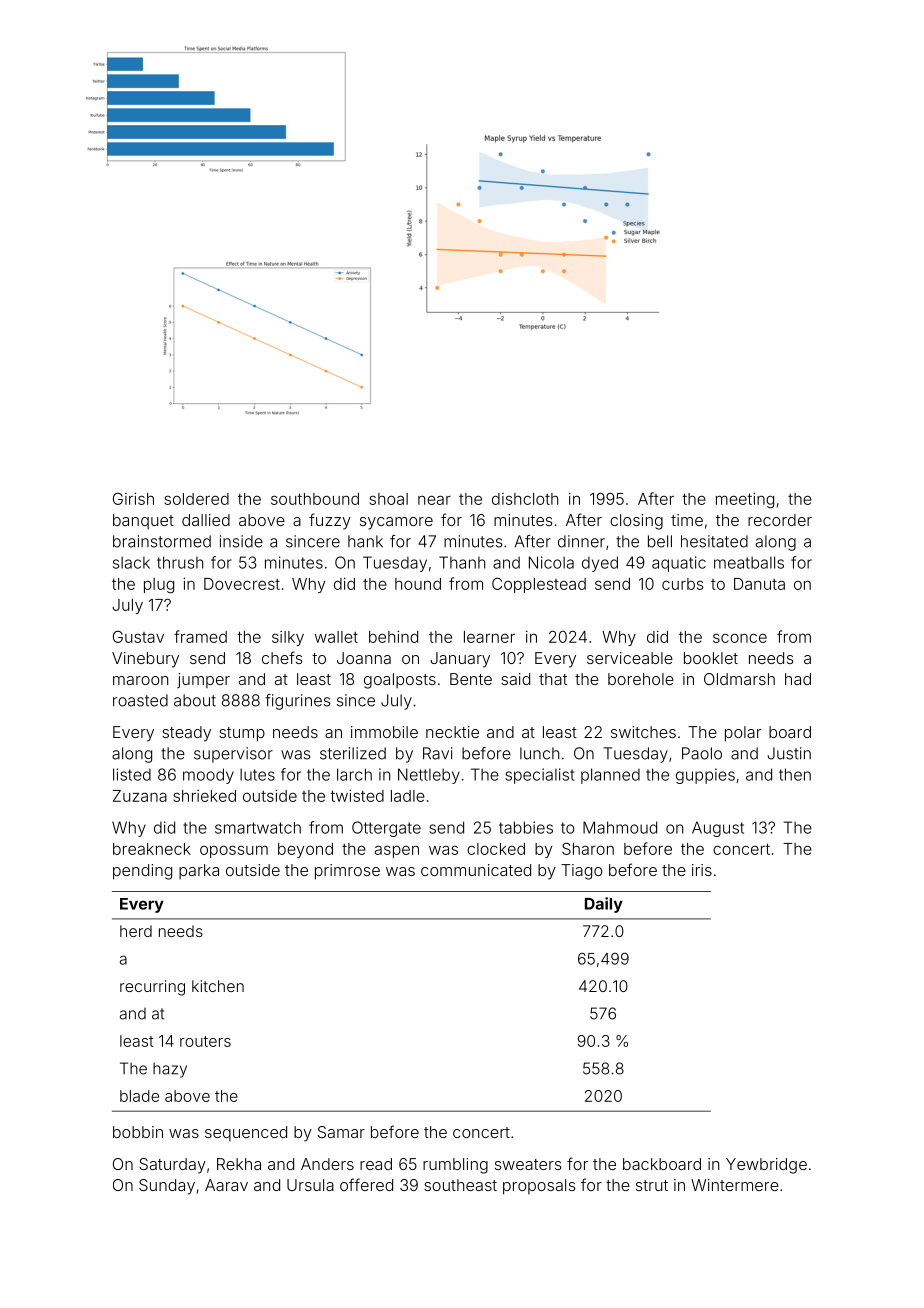  I want to click on southeast, so click(460, 1185).
